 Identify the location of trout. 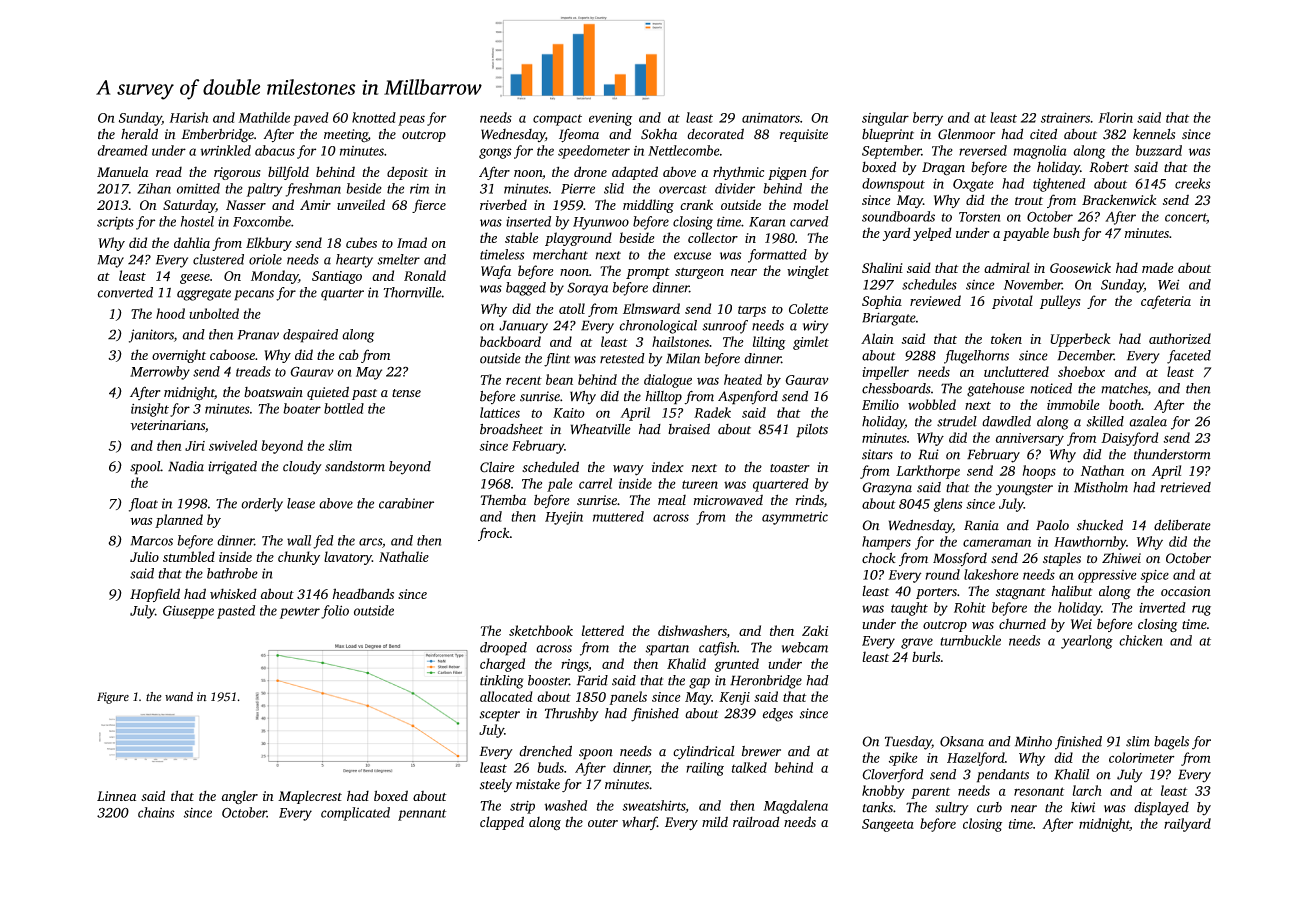
(1029, 201).
